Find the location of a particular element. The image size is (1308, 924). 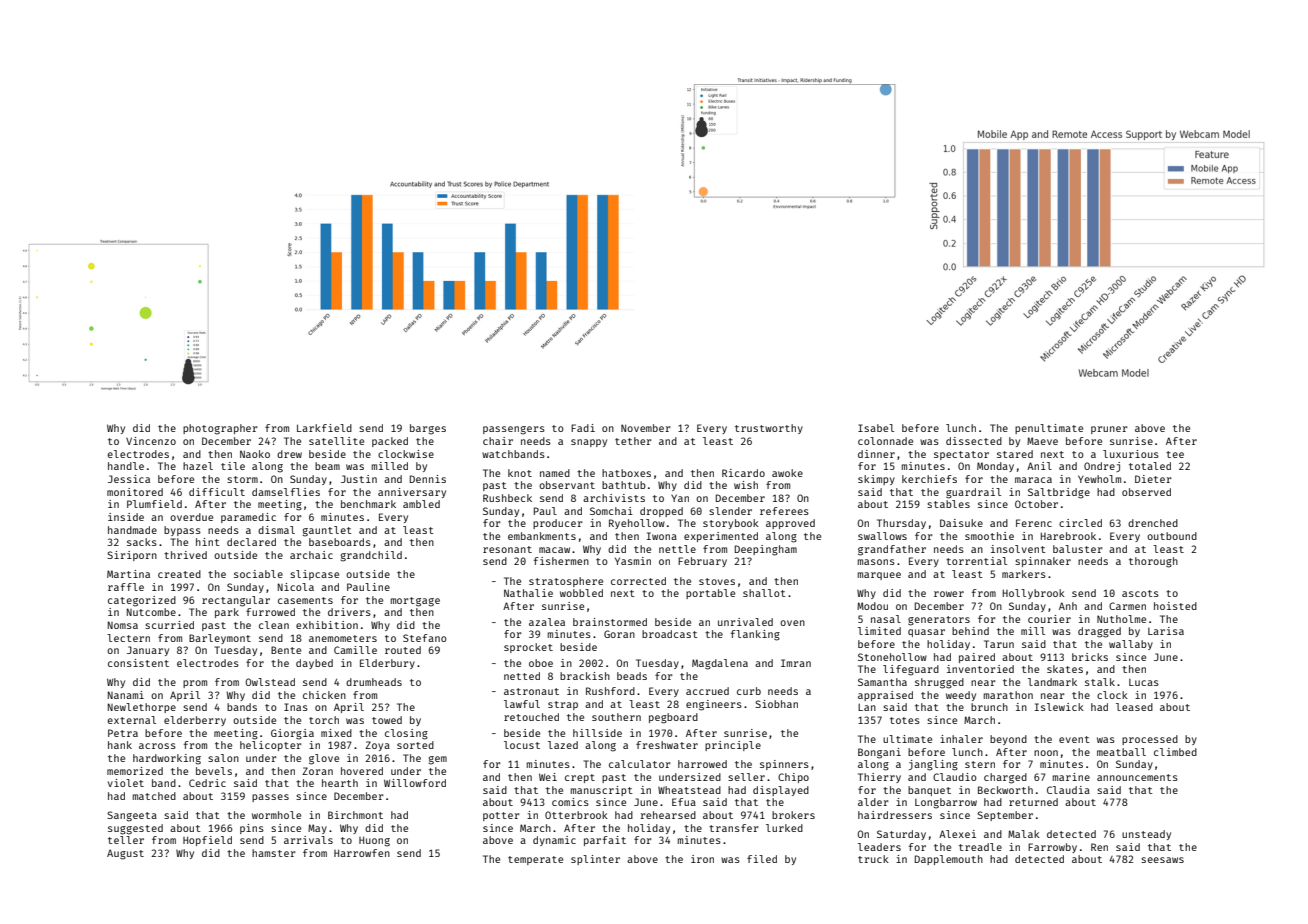

hovered is located at coordinates (362, 771).
